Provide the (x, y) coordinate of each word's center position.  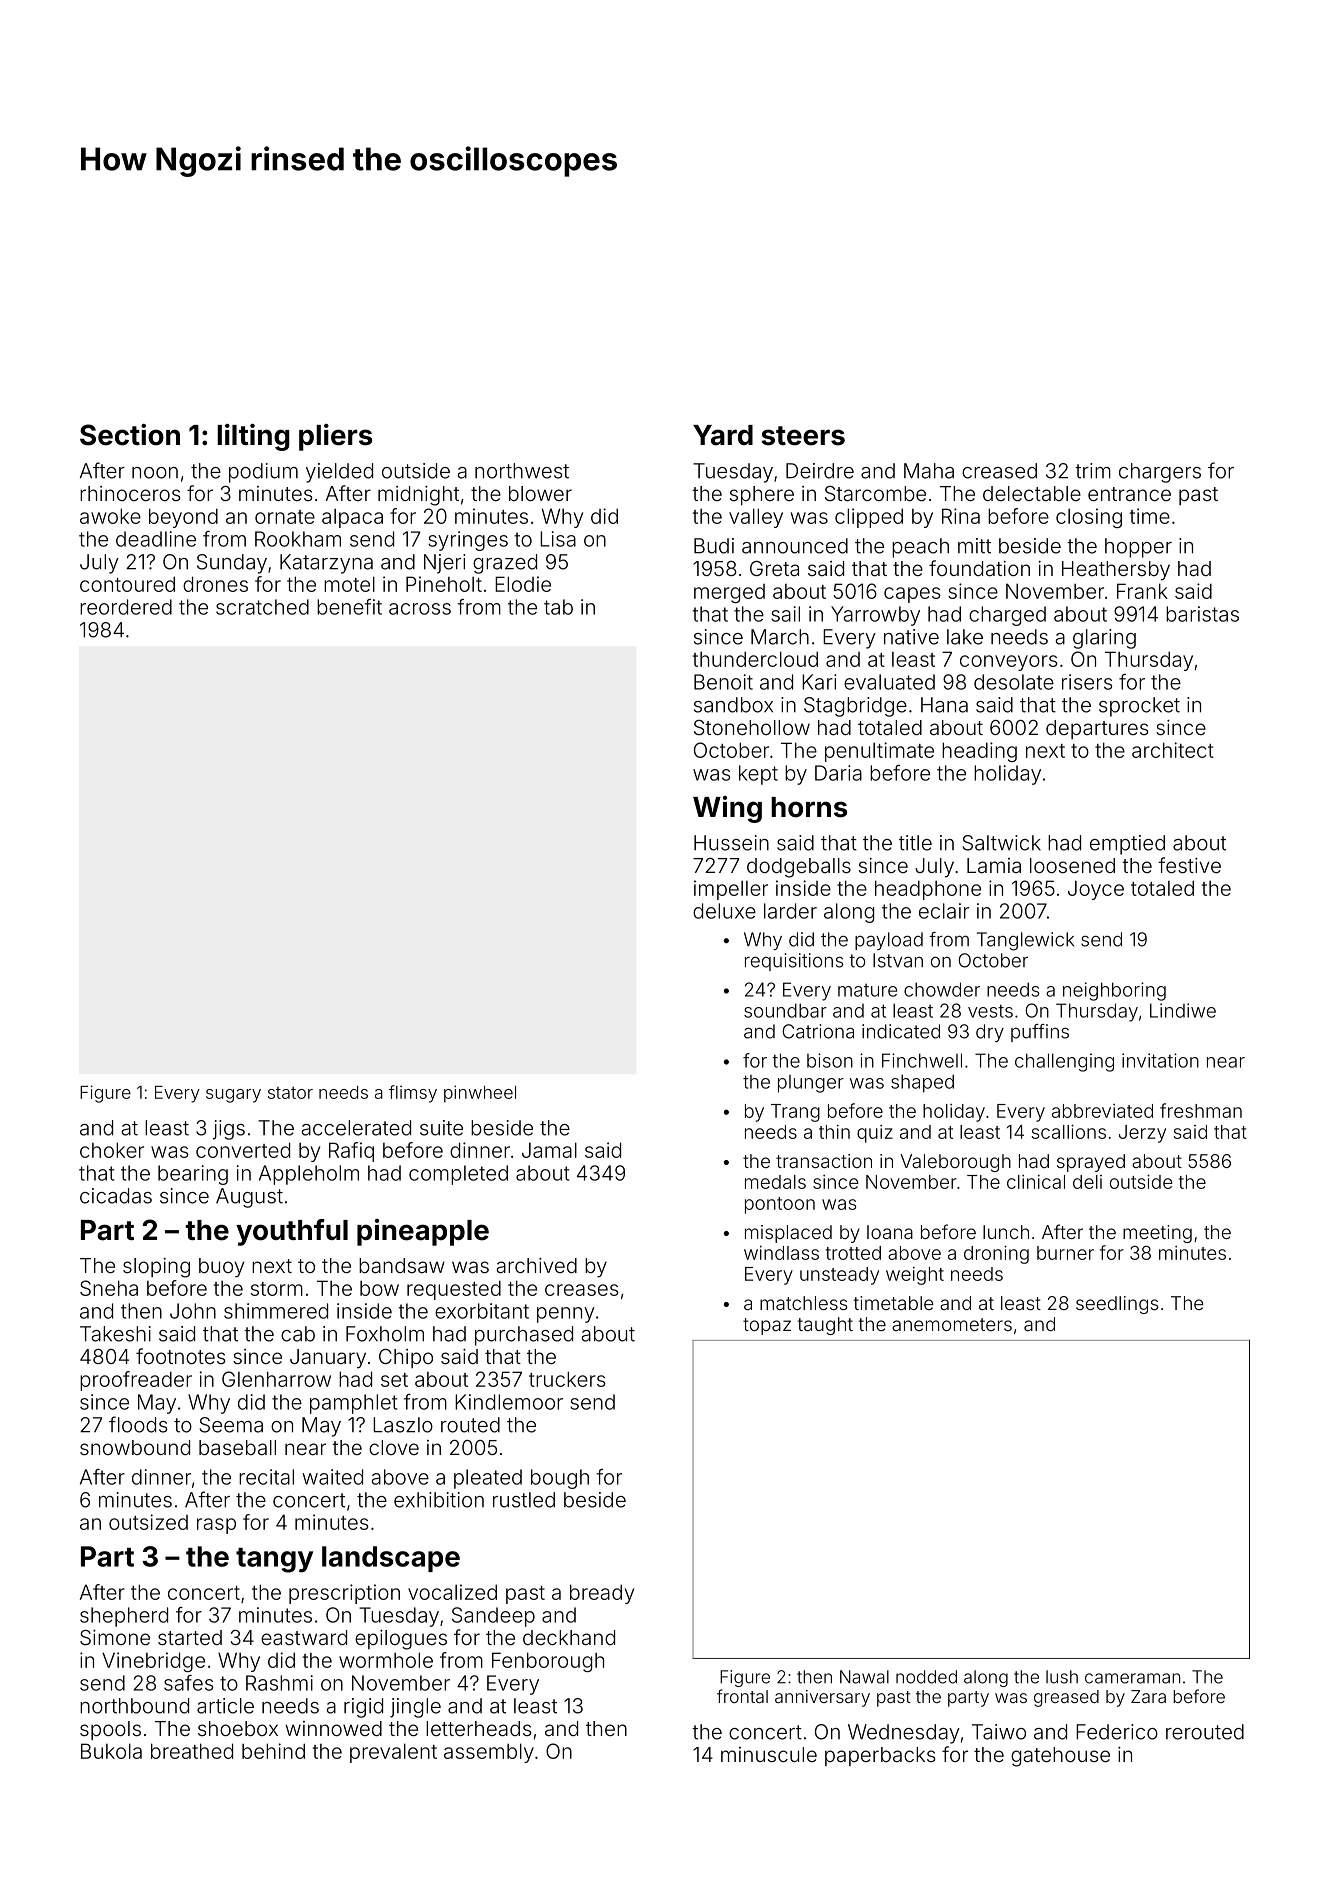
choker (112, 1150)
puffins (1040, 1033)
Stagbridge (855, 707)
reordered (126, 607)
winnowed (333, 1728)
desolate (1014, 682)
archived (537, 1265)
